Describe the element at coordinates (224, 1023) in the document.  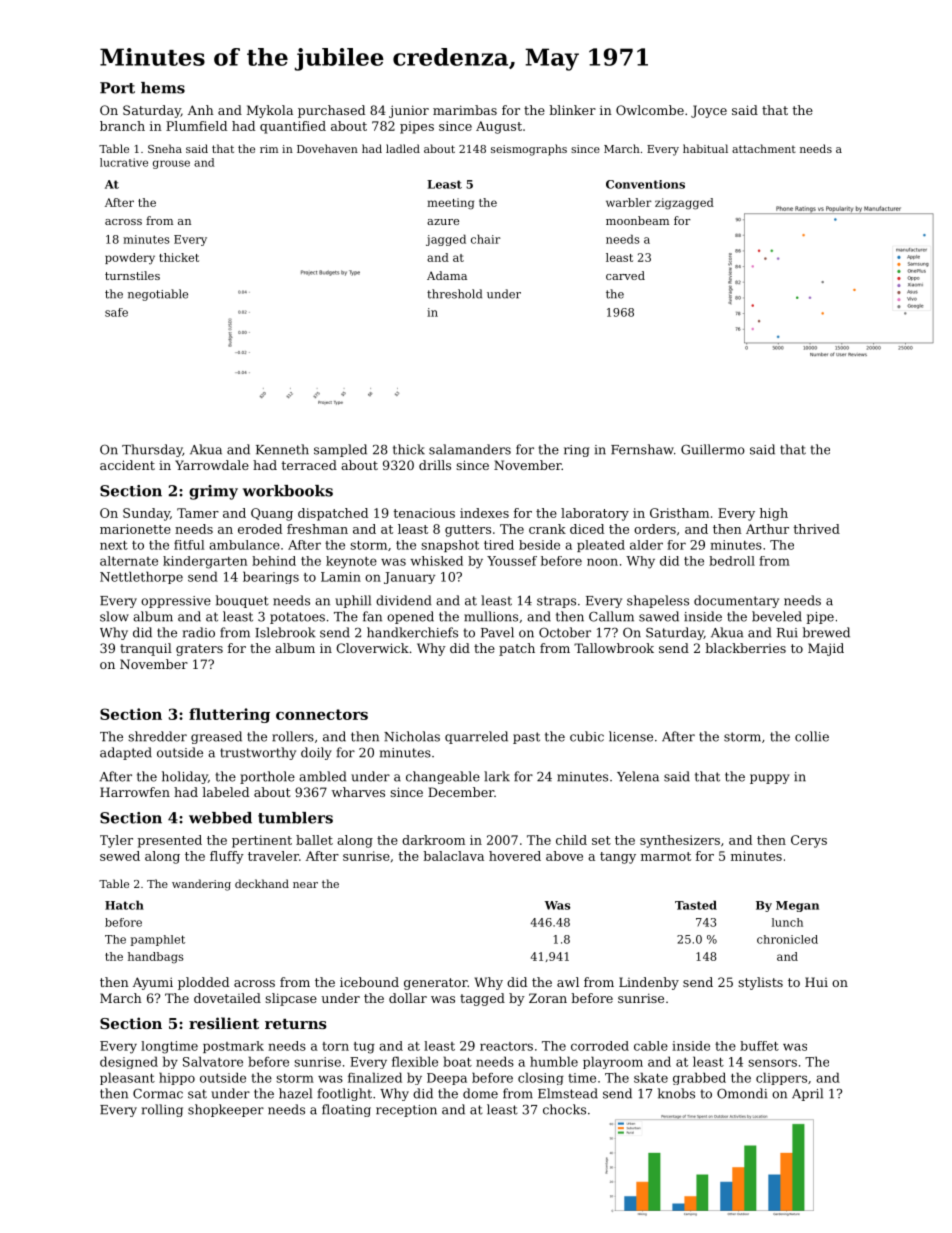
I see `resilient` at that location.
